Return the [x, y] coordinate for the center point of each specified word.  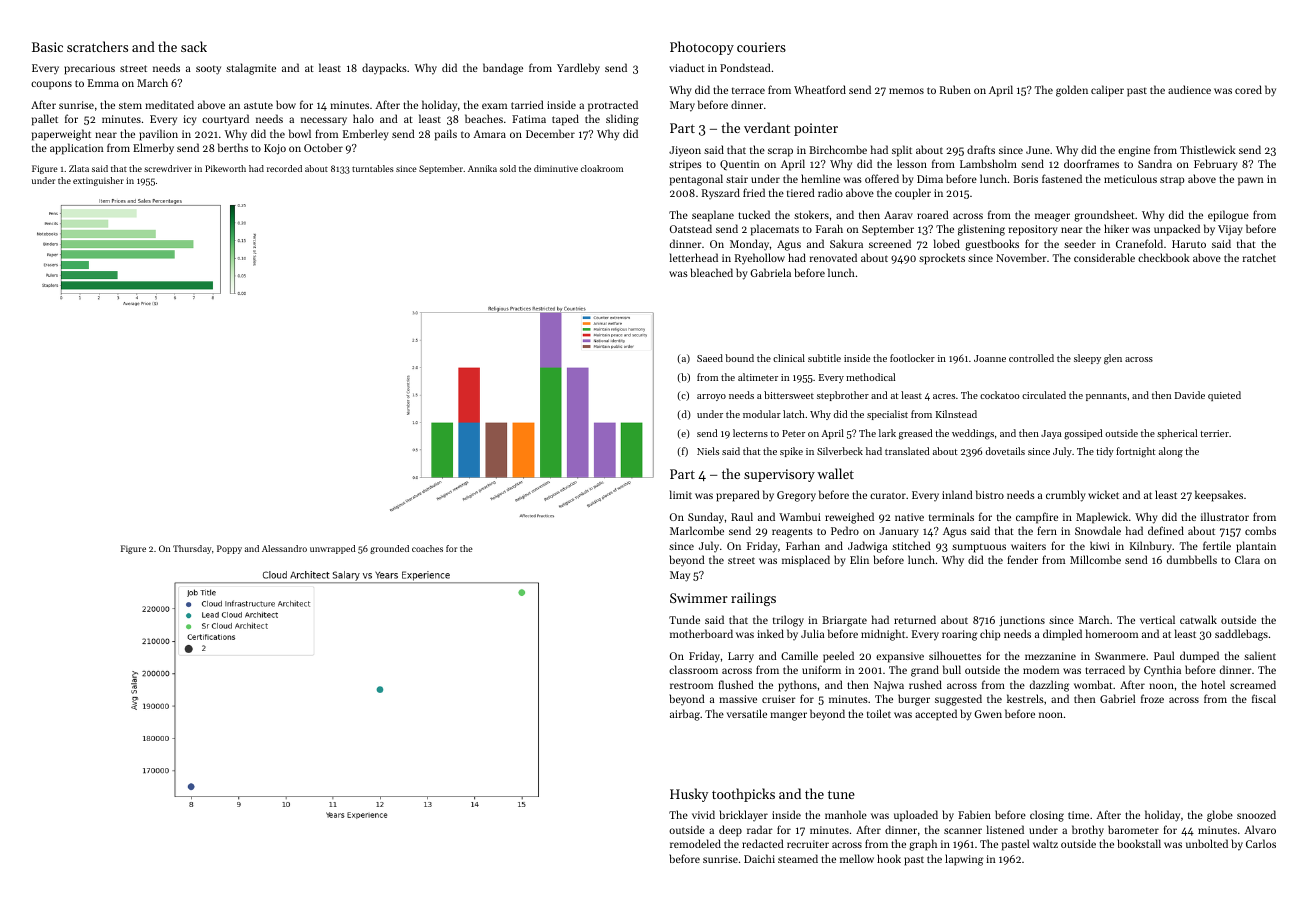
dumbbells [1192, 559]
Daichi [759, 858]
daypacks [384, 69]
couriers [761, 47]
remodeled [695, 843]
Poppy [229, 549]
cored [1248, 89]
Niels [708, 451]
